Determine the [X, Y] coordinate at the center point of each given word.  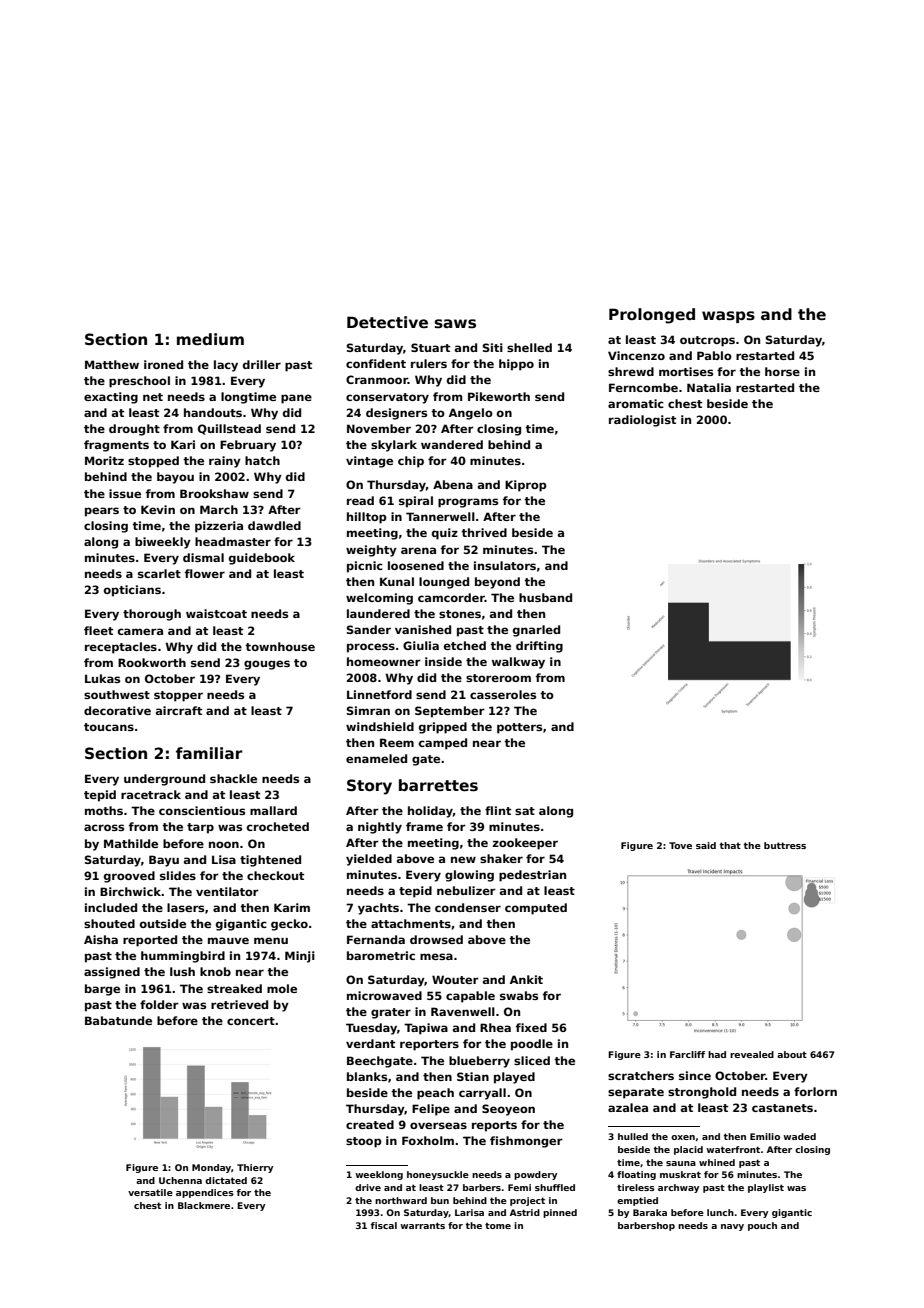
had [717, 1054]
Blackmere [204, 1205]
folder [159, 1004]
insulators [505, 565]
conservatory [387, 398]
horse [782, 371]
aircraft [179, 710]
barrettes [438, 785]
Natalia [709, 387]
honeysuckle [438, 1175]
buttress [785, 845]
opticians [132, 591]
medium [210, 339]
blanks [367, 1076]
